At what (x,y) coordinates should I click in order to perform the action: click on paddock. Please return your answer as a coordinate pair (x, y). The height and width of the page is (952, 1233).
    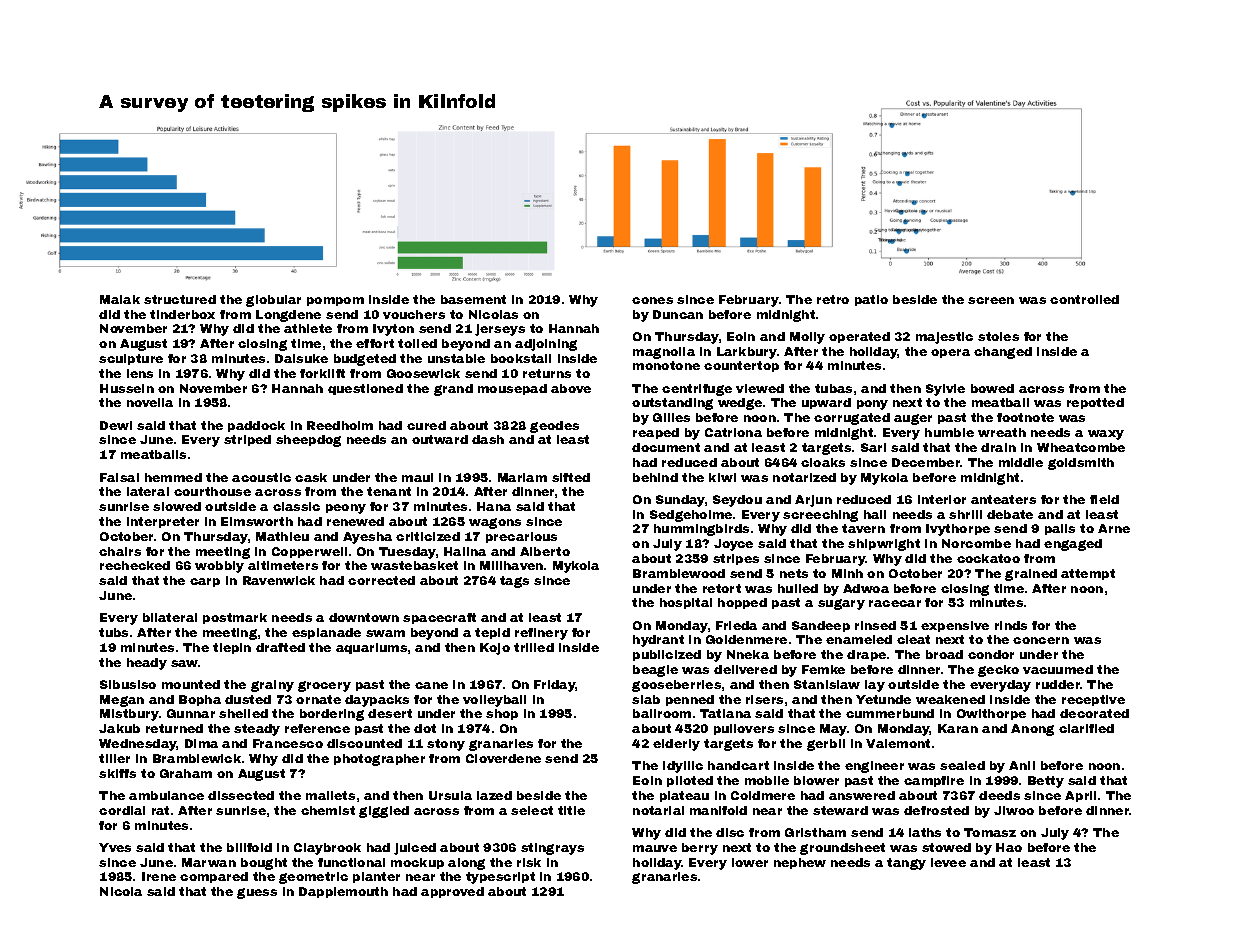
    Looking at the image, I should click on (256, 426).
